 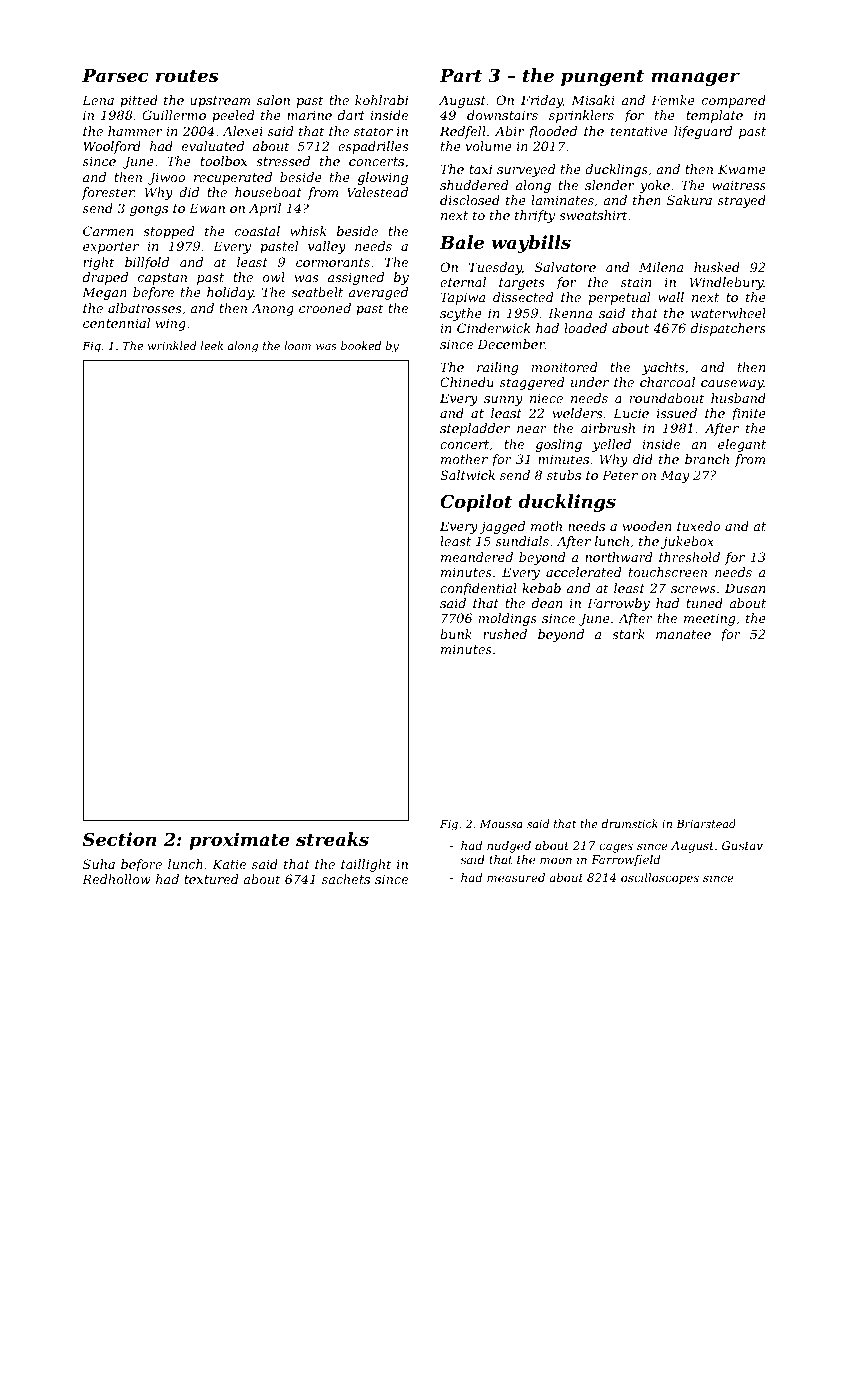 What do you see at coordinates (703, 132) in the screenshot?
I see `lifeguard` at bounding box center [703, 132].
